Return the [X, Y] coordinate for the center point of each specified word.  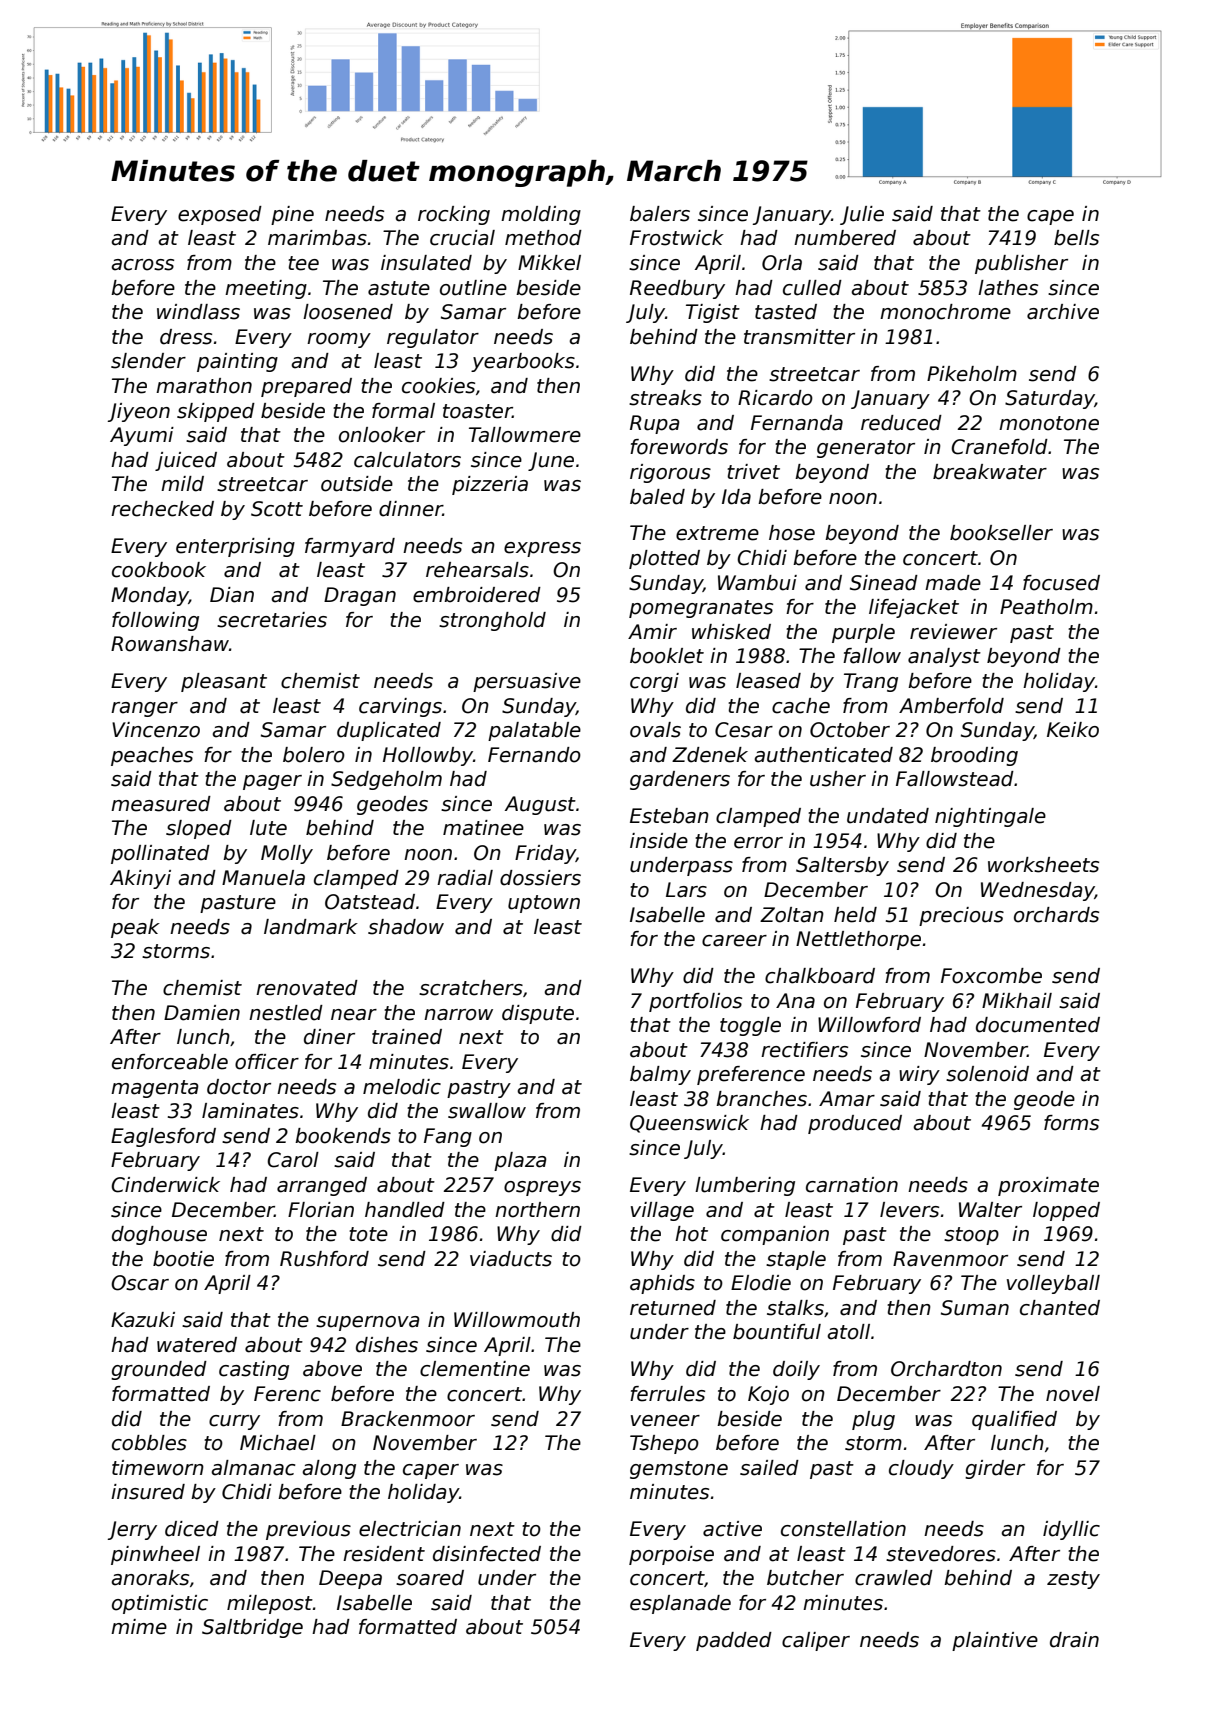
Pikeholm [972, 374]
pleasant [224, 682]
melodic [402, 1087]
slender [148, 361]
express [542, 549]
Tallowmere [525, 435]
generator [866, 449]
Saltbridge [252, 1628]
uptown [544, 904]
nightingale [990, 817]
